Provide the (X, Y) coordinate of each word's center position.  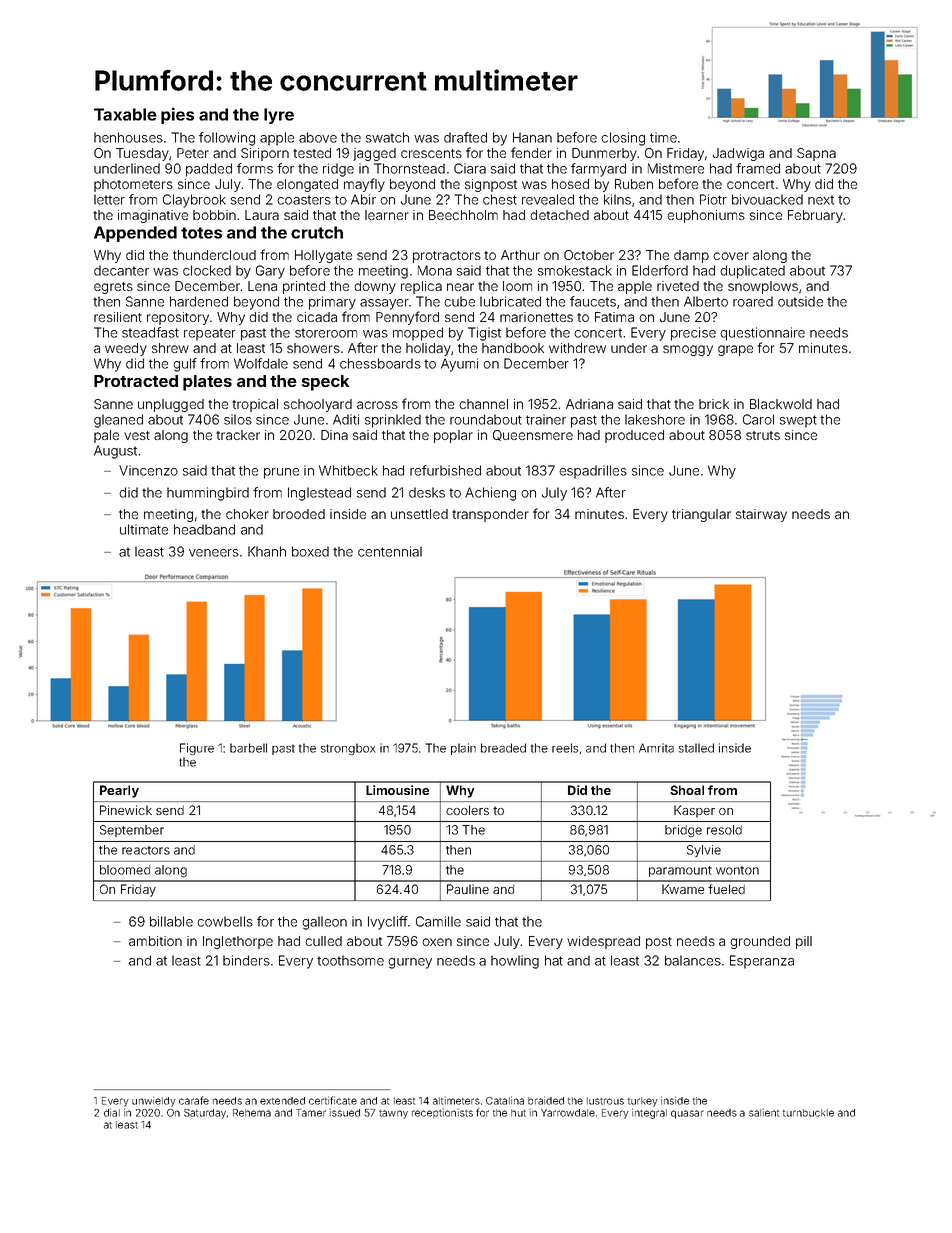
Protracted (136, 381)
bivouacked (767, 199)
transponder (490, 515)
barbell (248, 748)
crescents (431, 153)
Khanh (267, 551)
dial (112, 1112)
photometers (133, 185)
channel (483, 404)
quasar (687, 1114)
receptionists (442, 1113)
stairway (761, 515)
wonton (737, 870)
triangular (701, 515)
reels (565, 748)
